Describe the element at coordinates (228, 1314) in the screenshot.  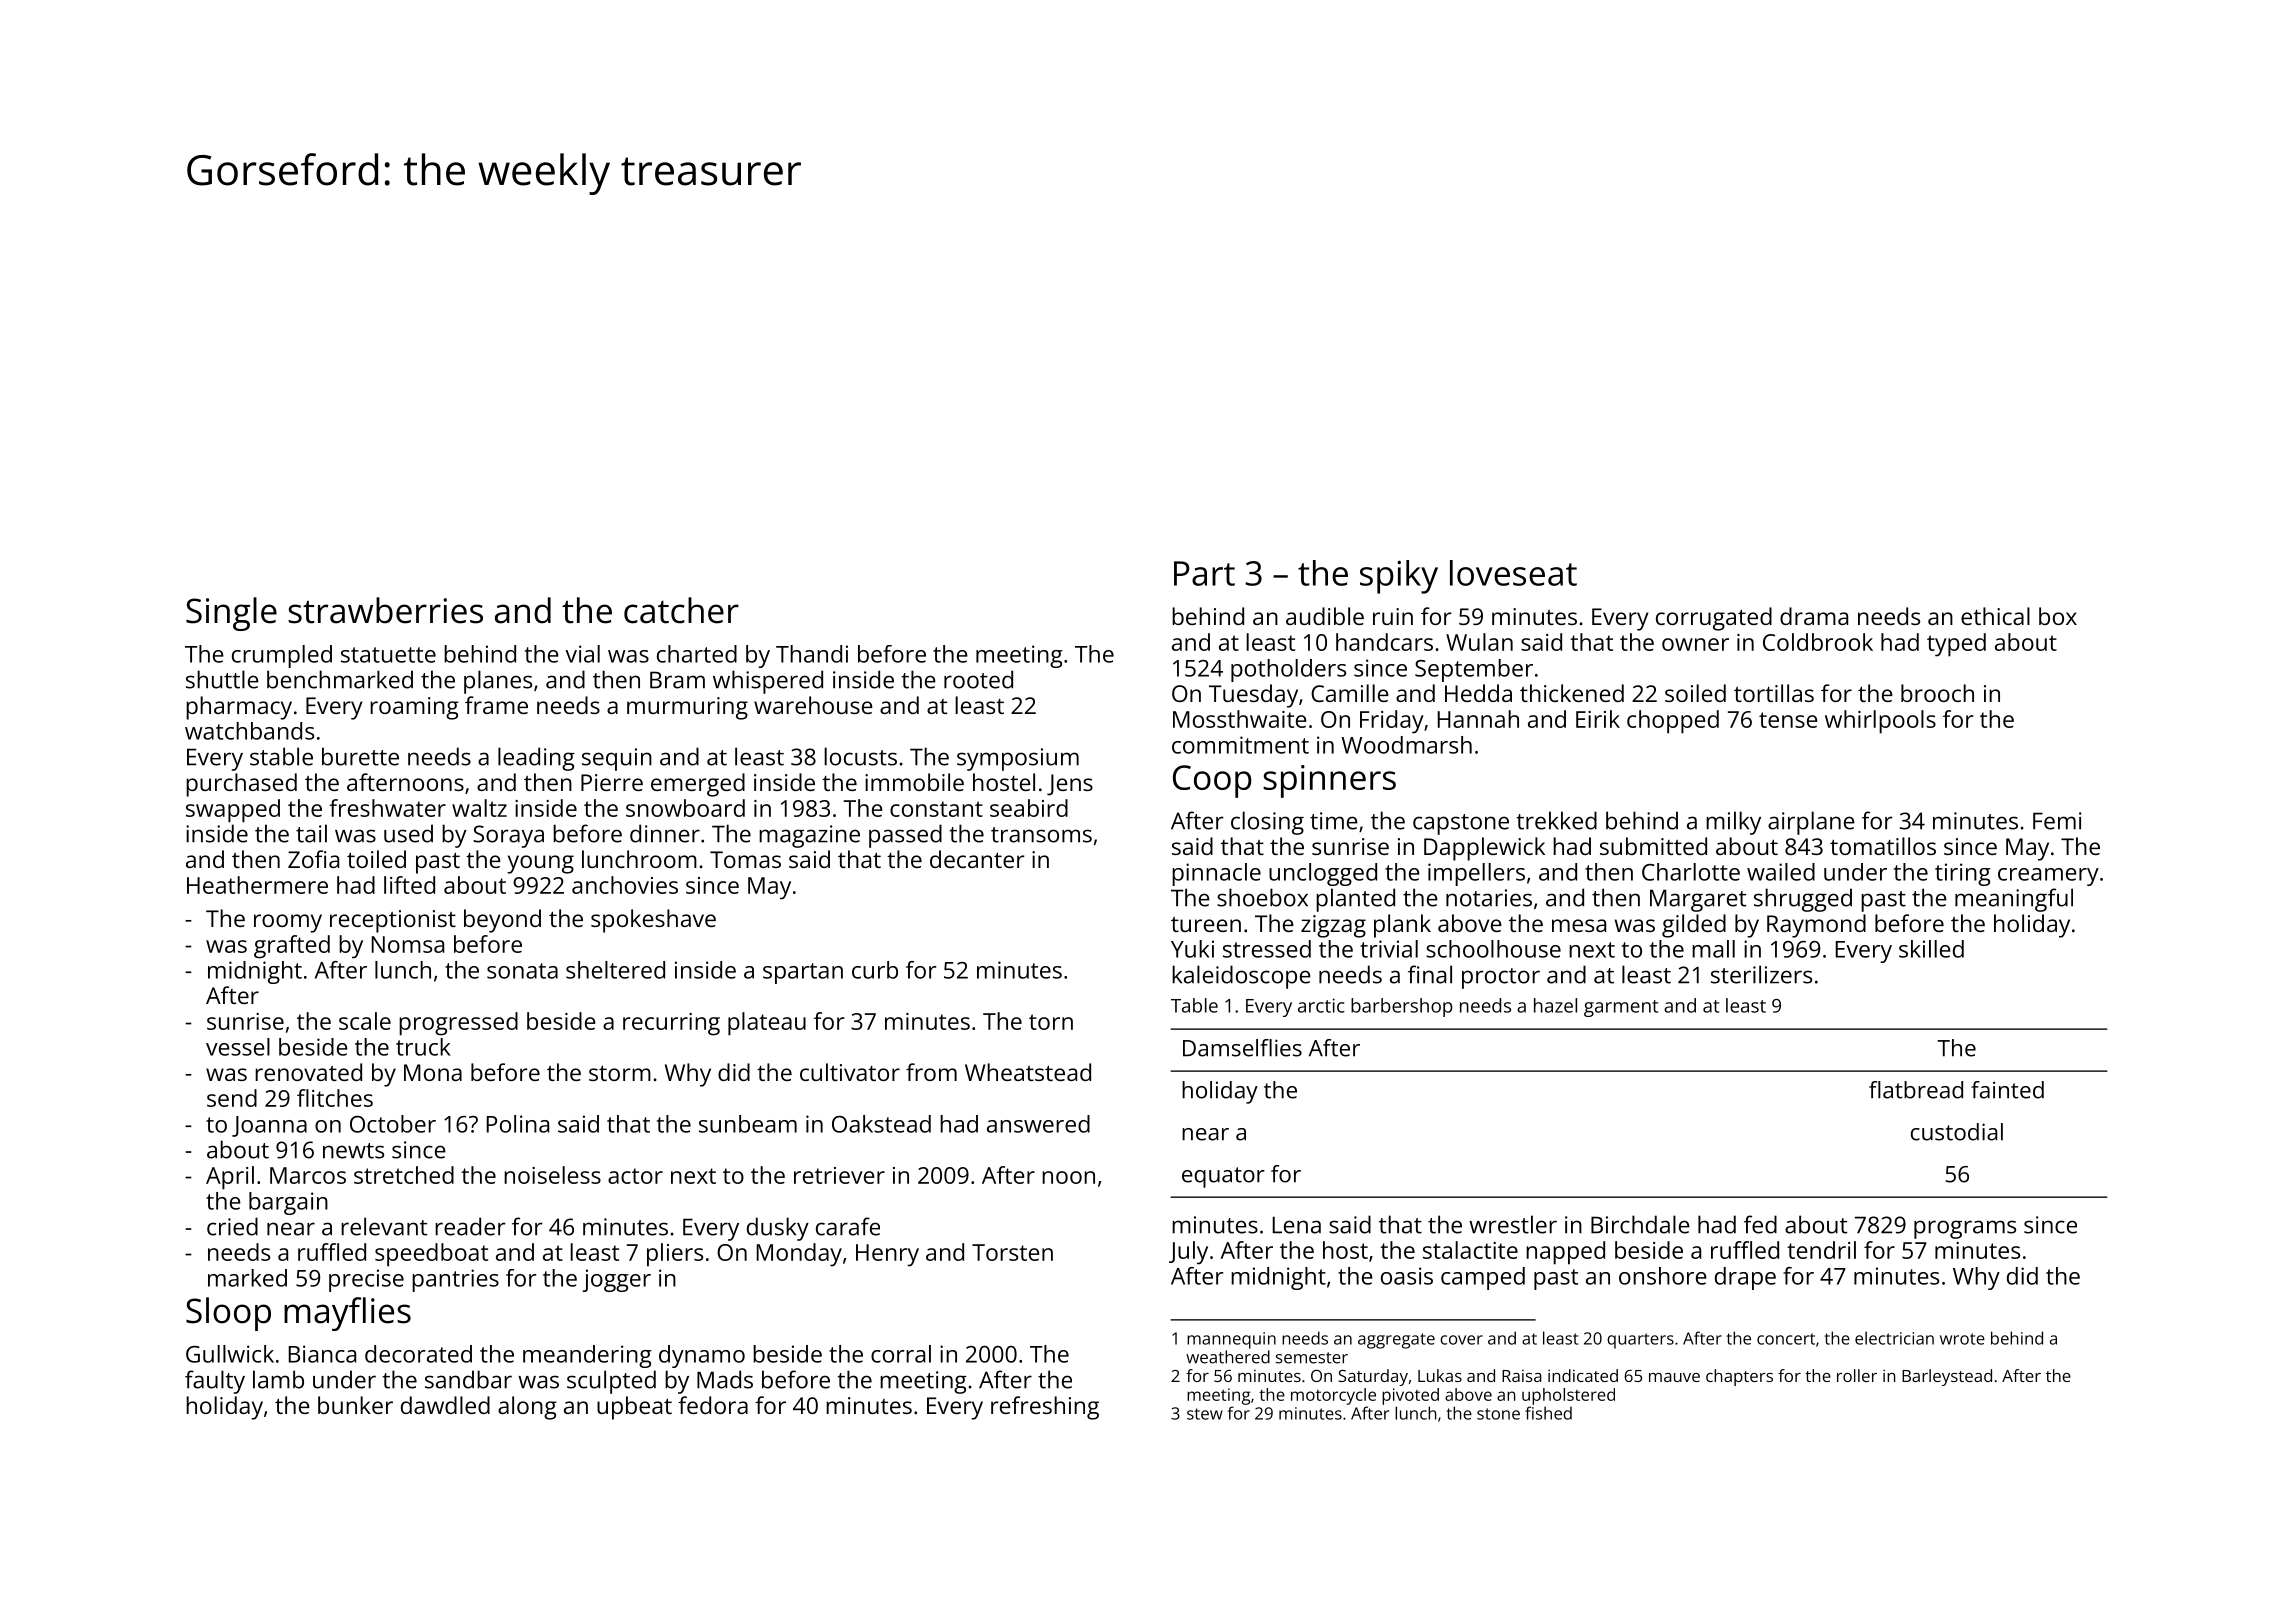
I see `Sloop` at that location.
